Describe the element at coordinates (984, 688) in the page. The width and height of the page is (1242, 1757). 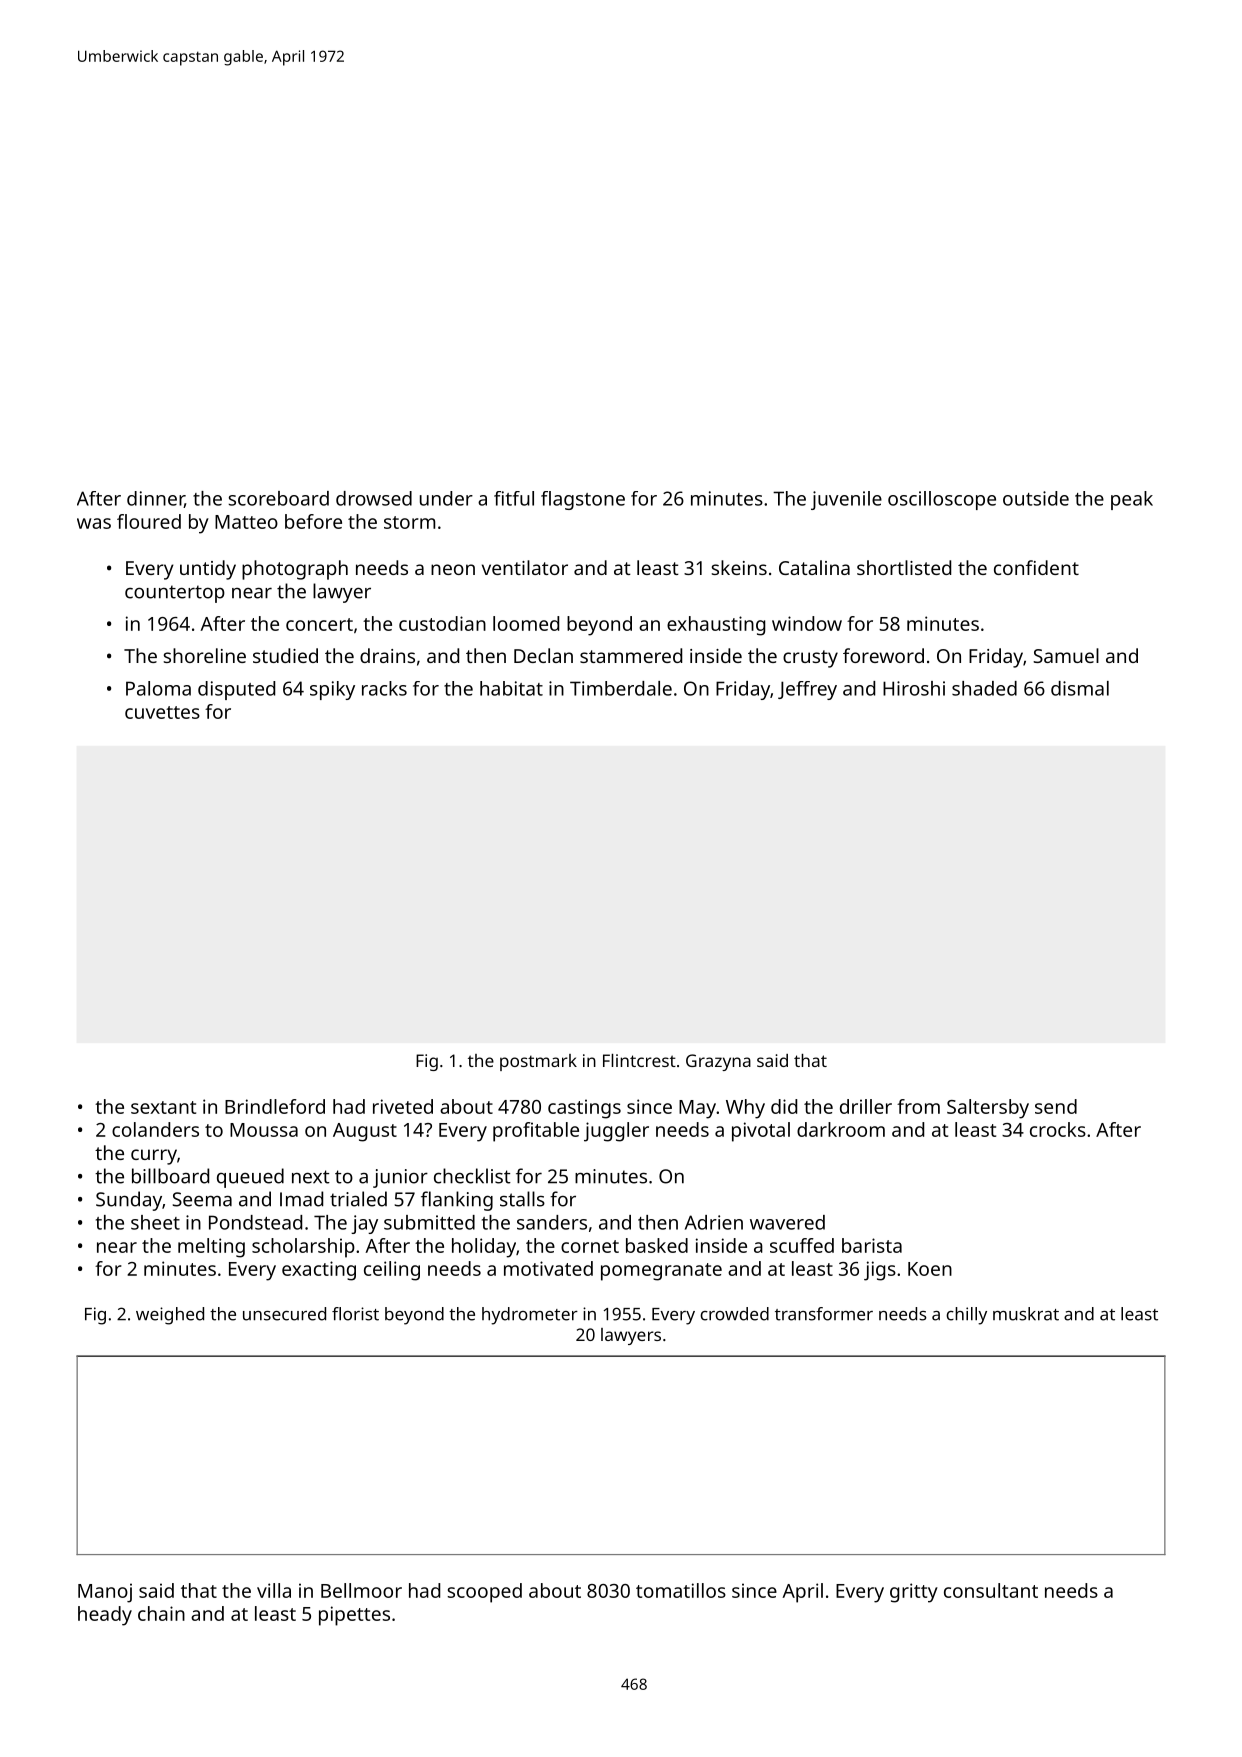
I see `shaded` at that location.
